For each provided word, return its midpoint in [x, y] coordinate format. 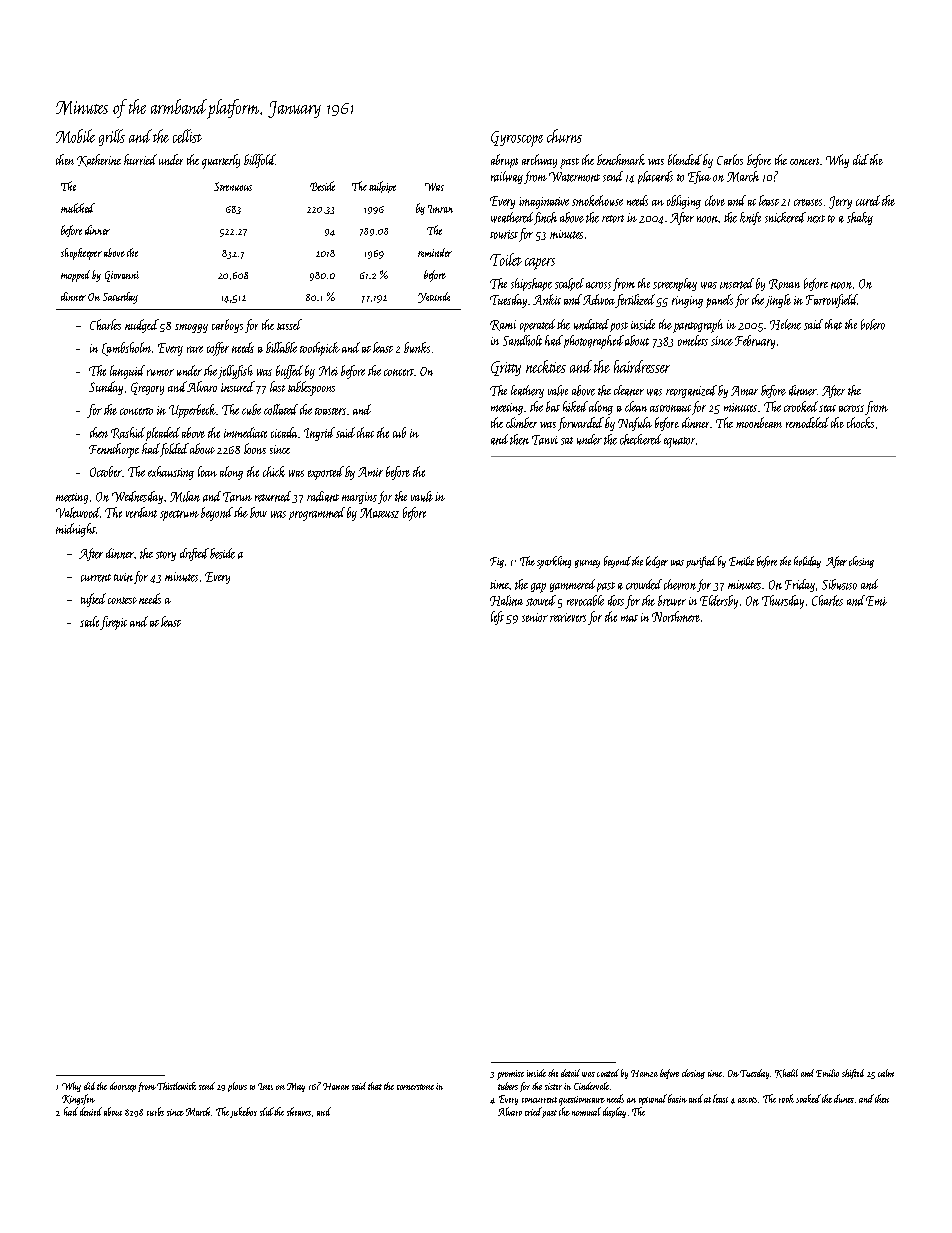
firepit [113, 623]
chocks [860, 422]
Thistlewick [176, 1086]
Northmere [676, 616]
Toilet [506, 259]
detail [570, 1073]
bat [553, 406]
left [497, 618]
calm [886, 1073]
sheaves [299, 1111]
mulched [78, 208]
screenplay [675, 284]
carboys [227, 326]
